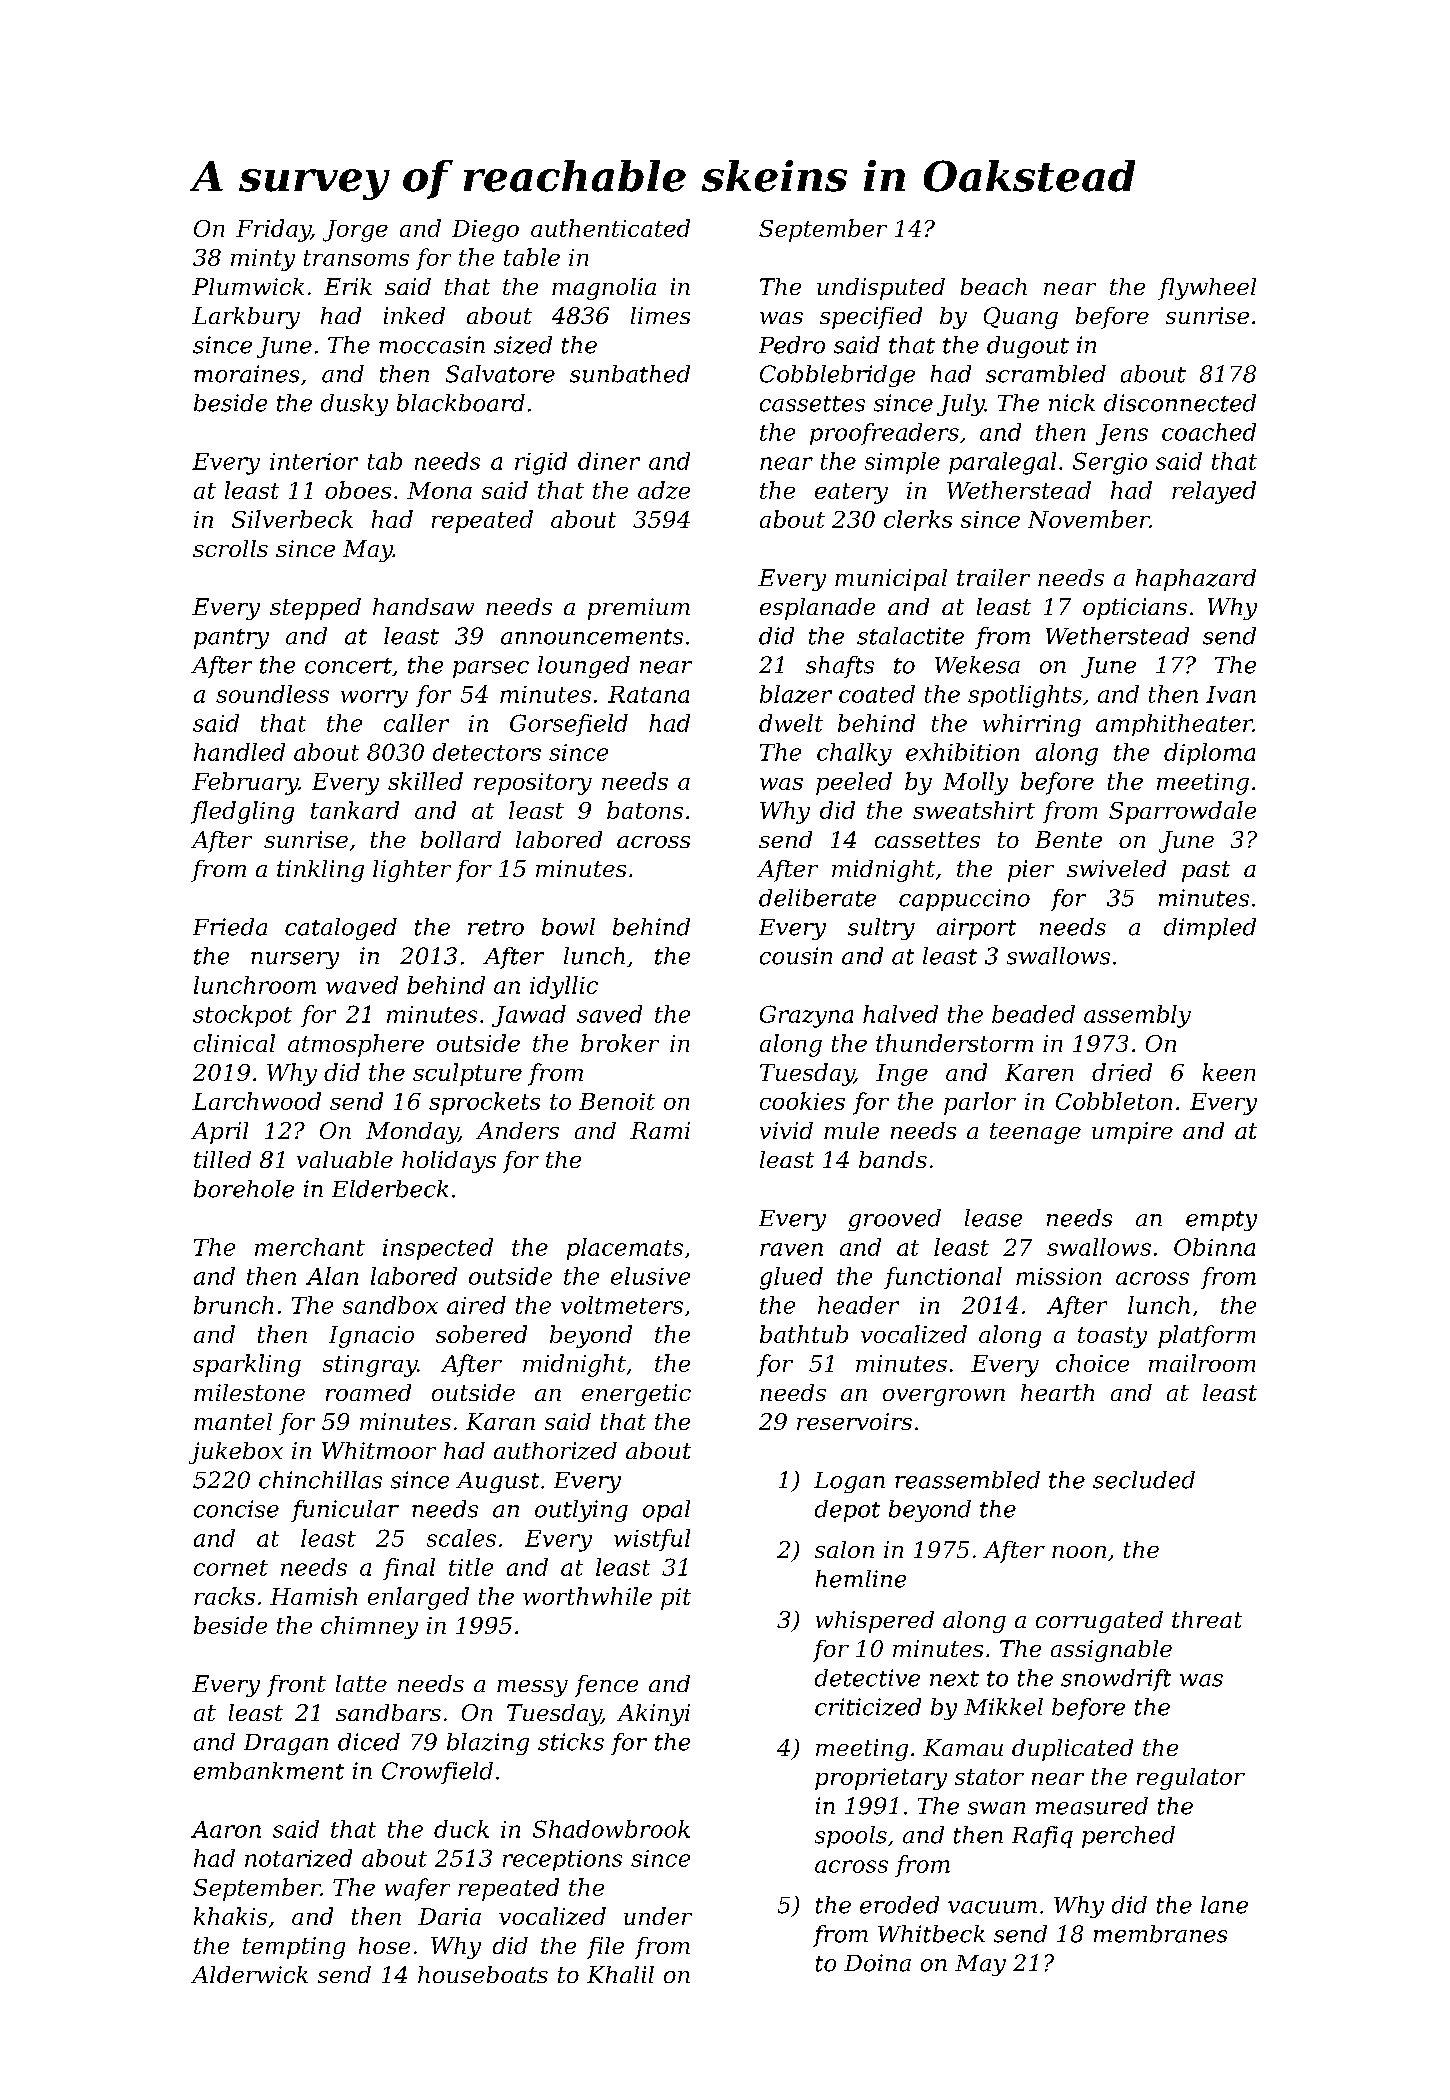 This screenshot has height=2100, width=1450. Describe the element at coordinates (894, 1220) in the screenshot. I see `grooved` at that location.
